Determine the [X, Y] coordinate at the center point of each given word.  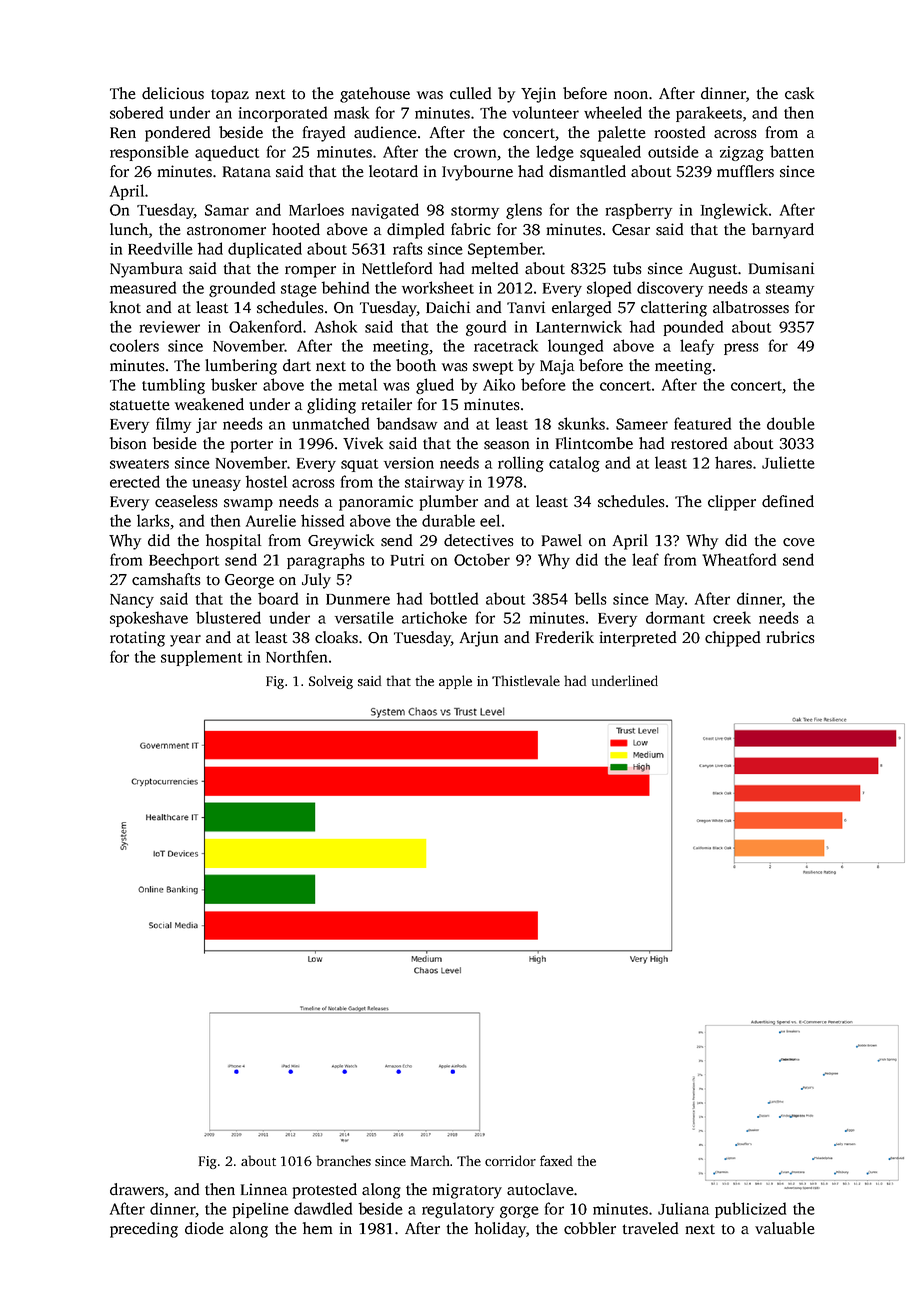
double [791, 423]
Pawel [562, 540]
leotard [393, 171]
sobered [136, 112]
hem [317, 1228]
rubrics [791, 637]
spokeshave [149, 619]
